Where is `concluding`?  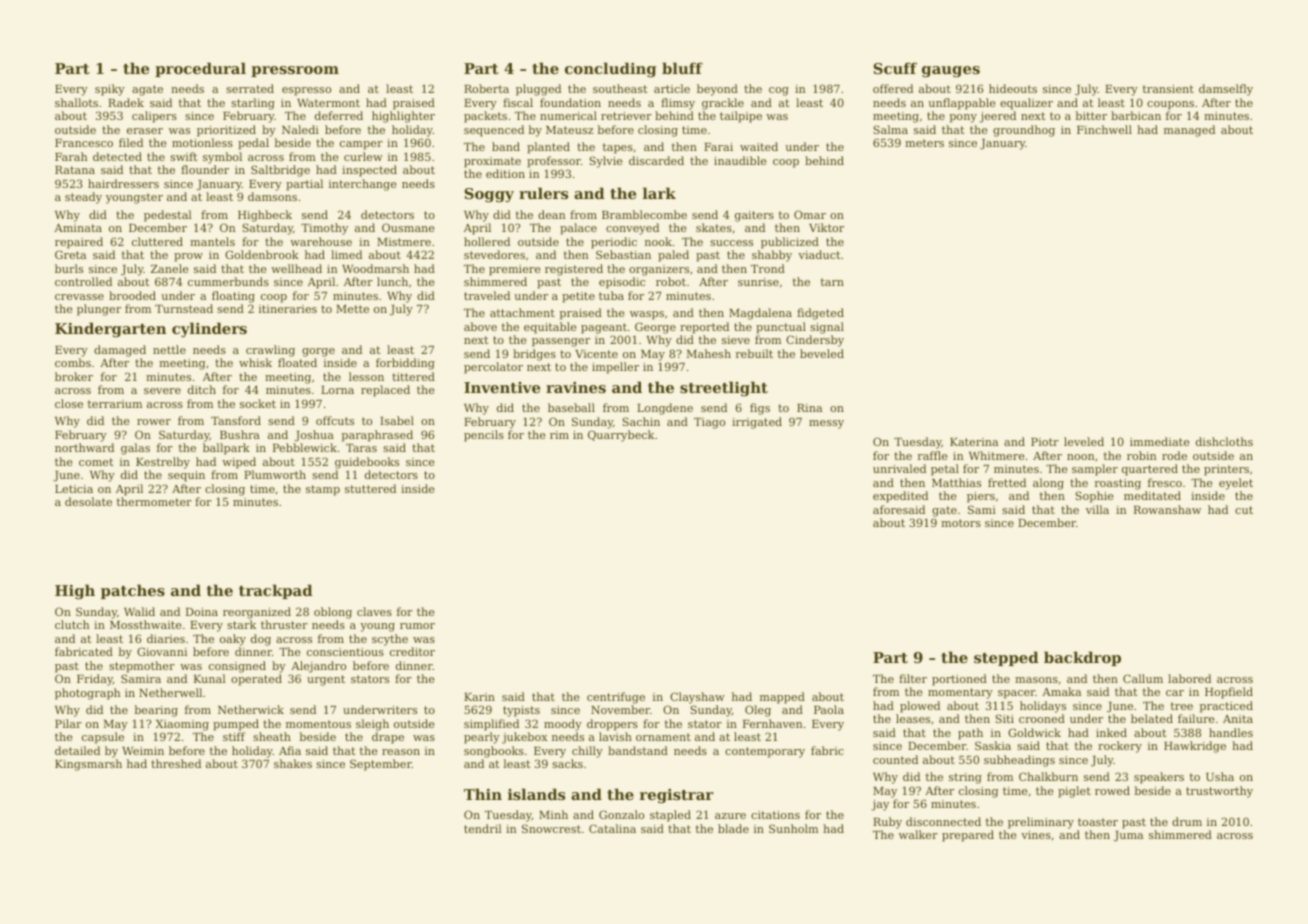
concluding is located at coordinates (610, 70).
